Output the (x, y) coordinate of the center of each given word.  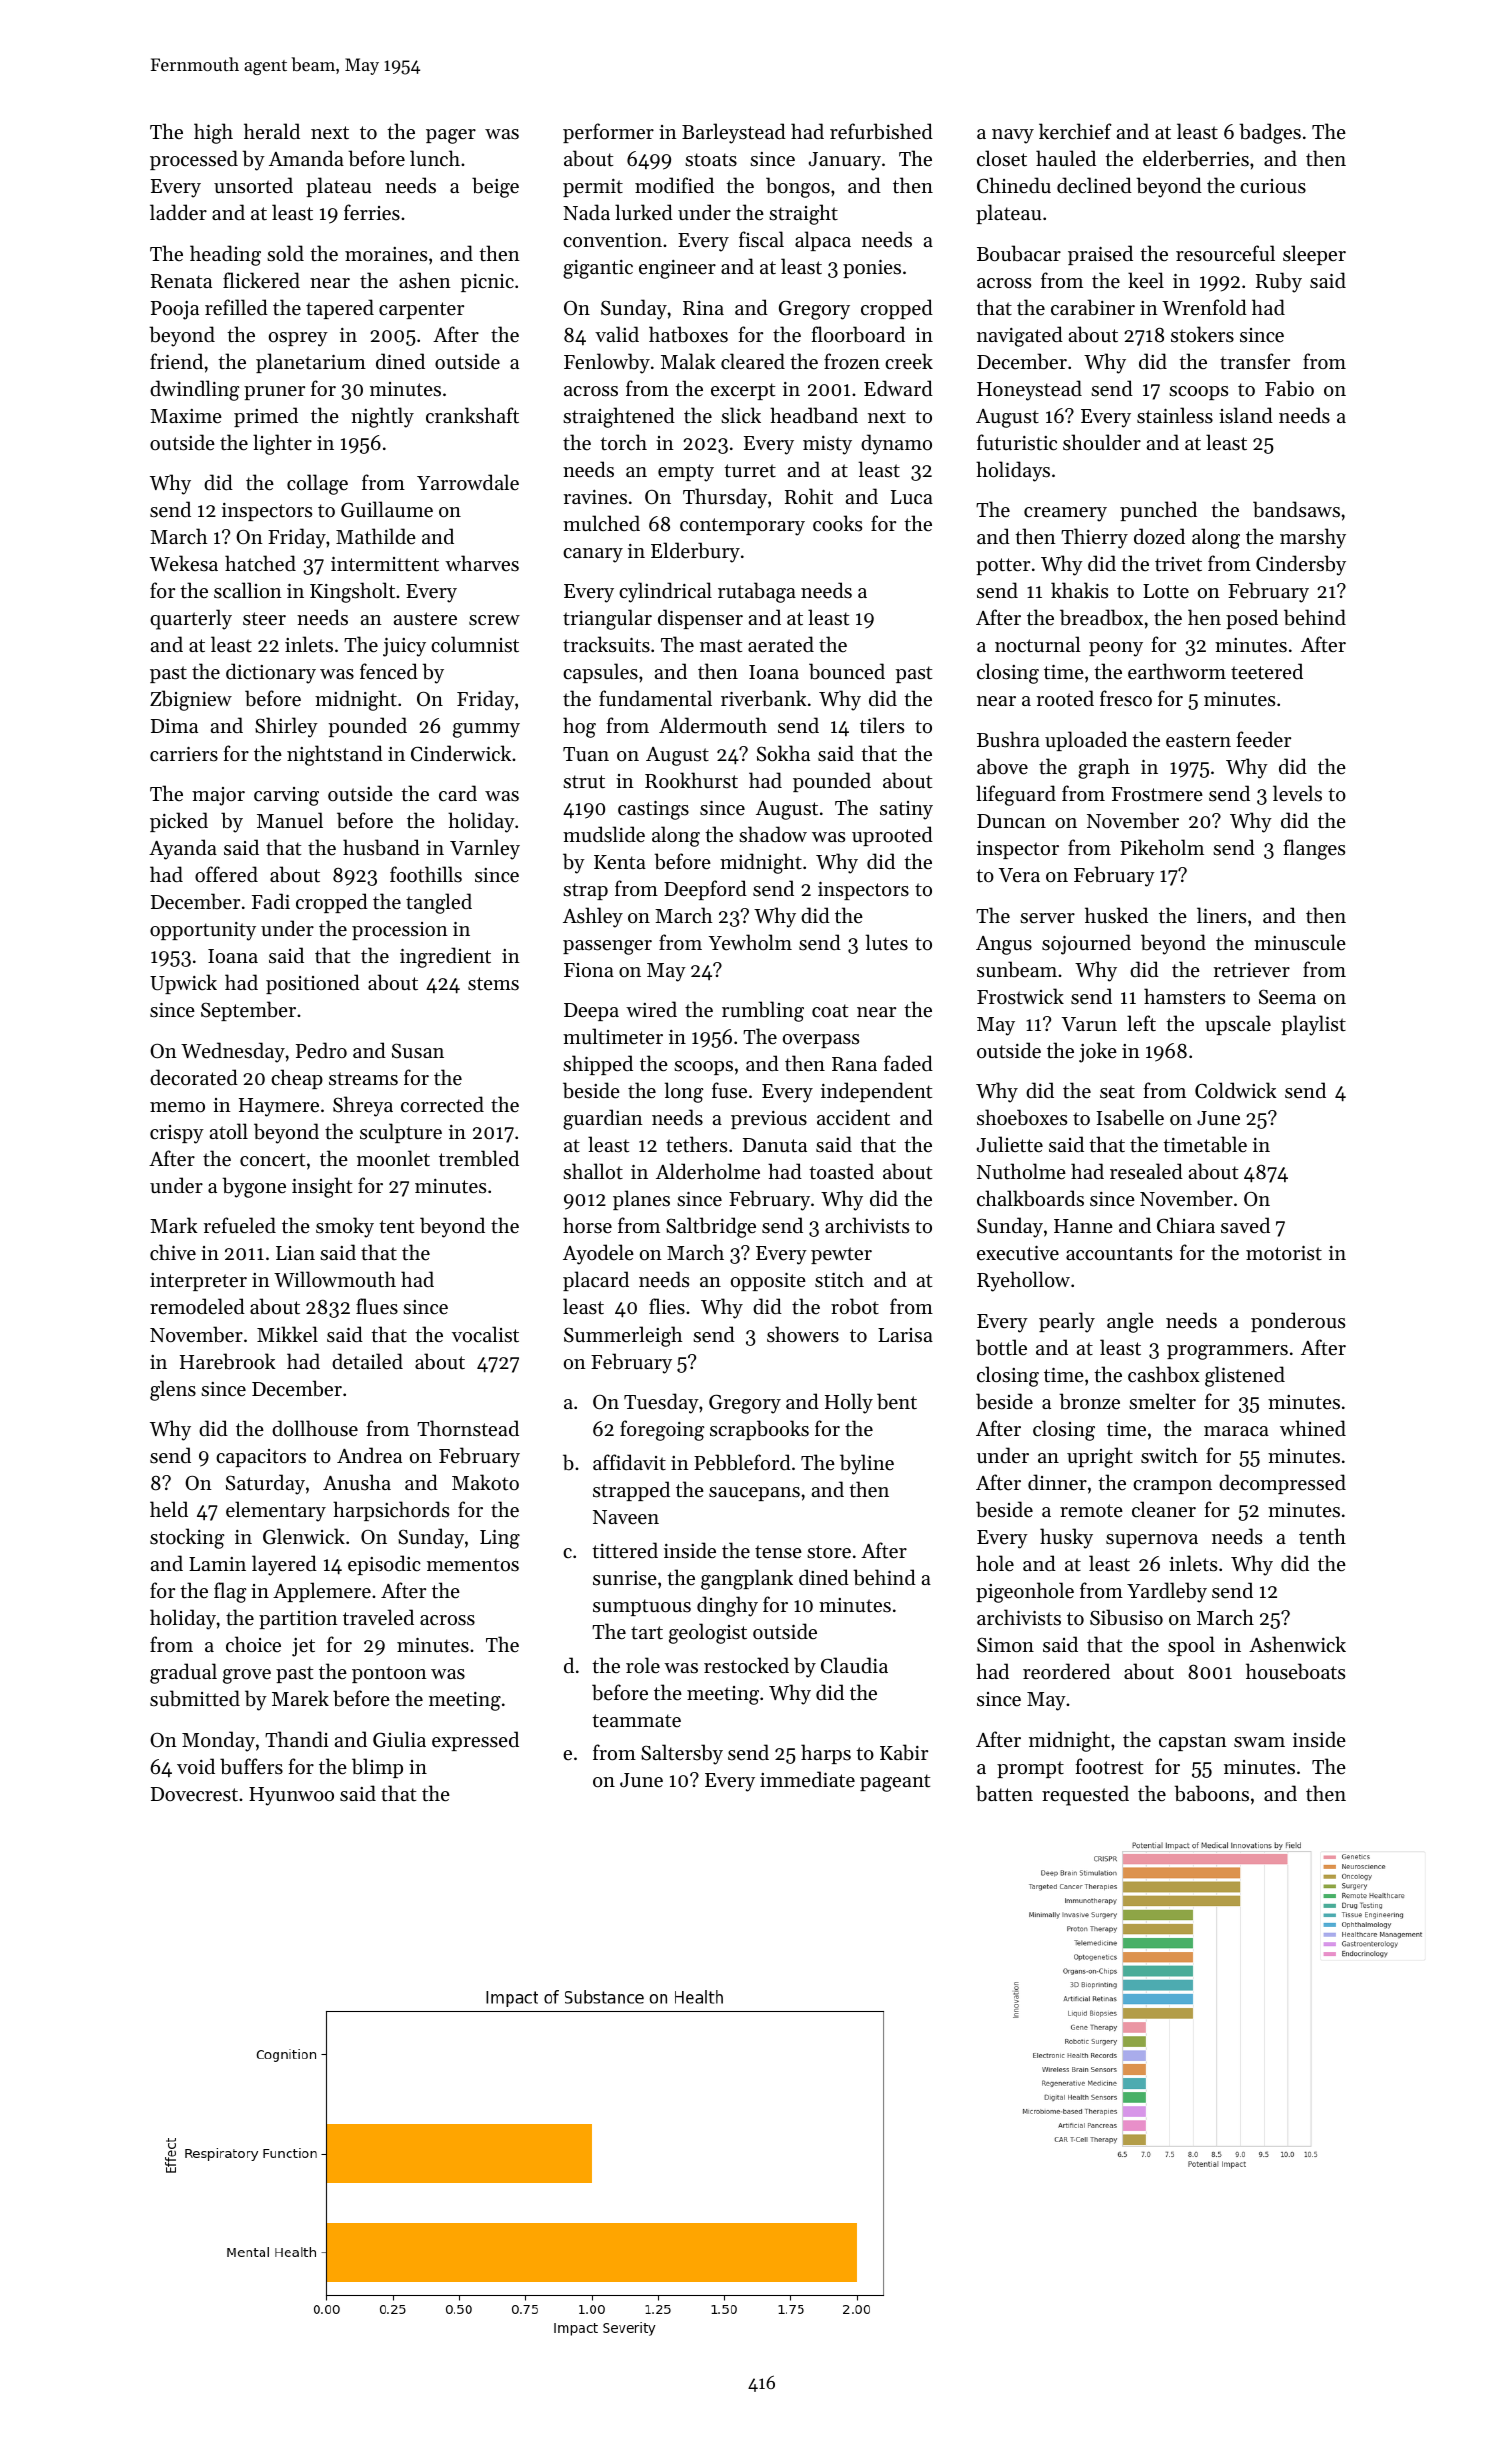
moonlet (393, 1158)
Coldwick (1236, 1090)
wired (651, 1009)
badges (1270, 133)
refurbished (881, 131)
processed (194, 160)
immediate (807, 1779)
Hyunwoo (291, 1796)
